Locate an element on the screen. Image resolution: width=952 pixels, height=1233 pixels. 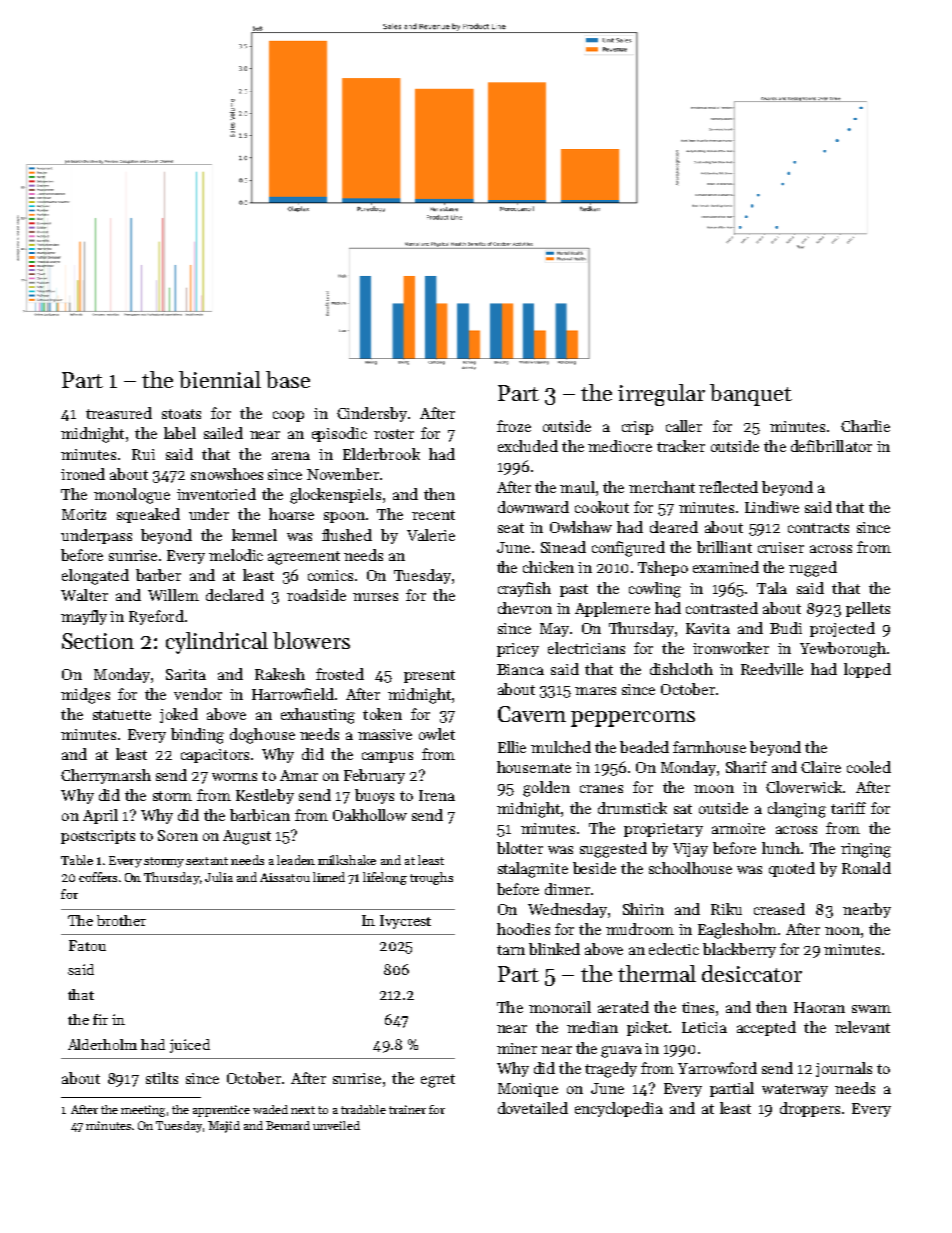
Cavern is located at coordinates (532, 714).
